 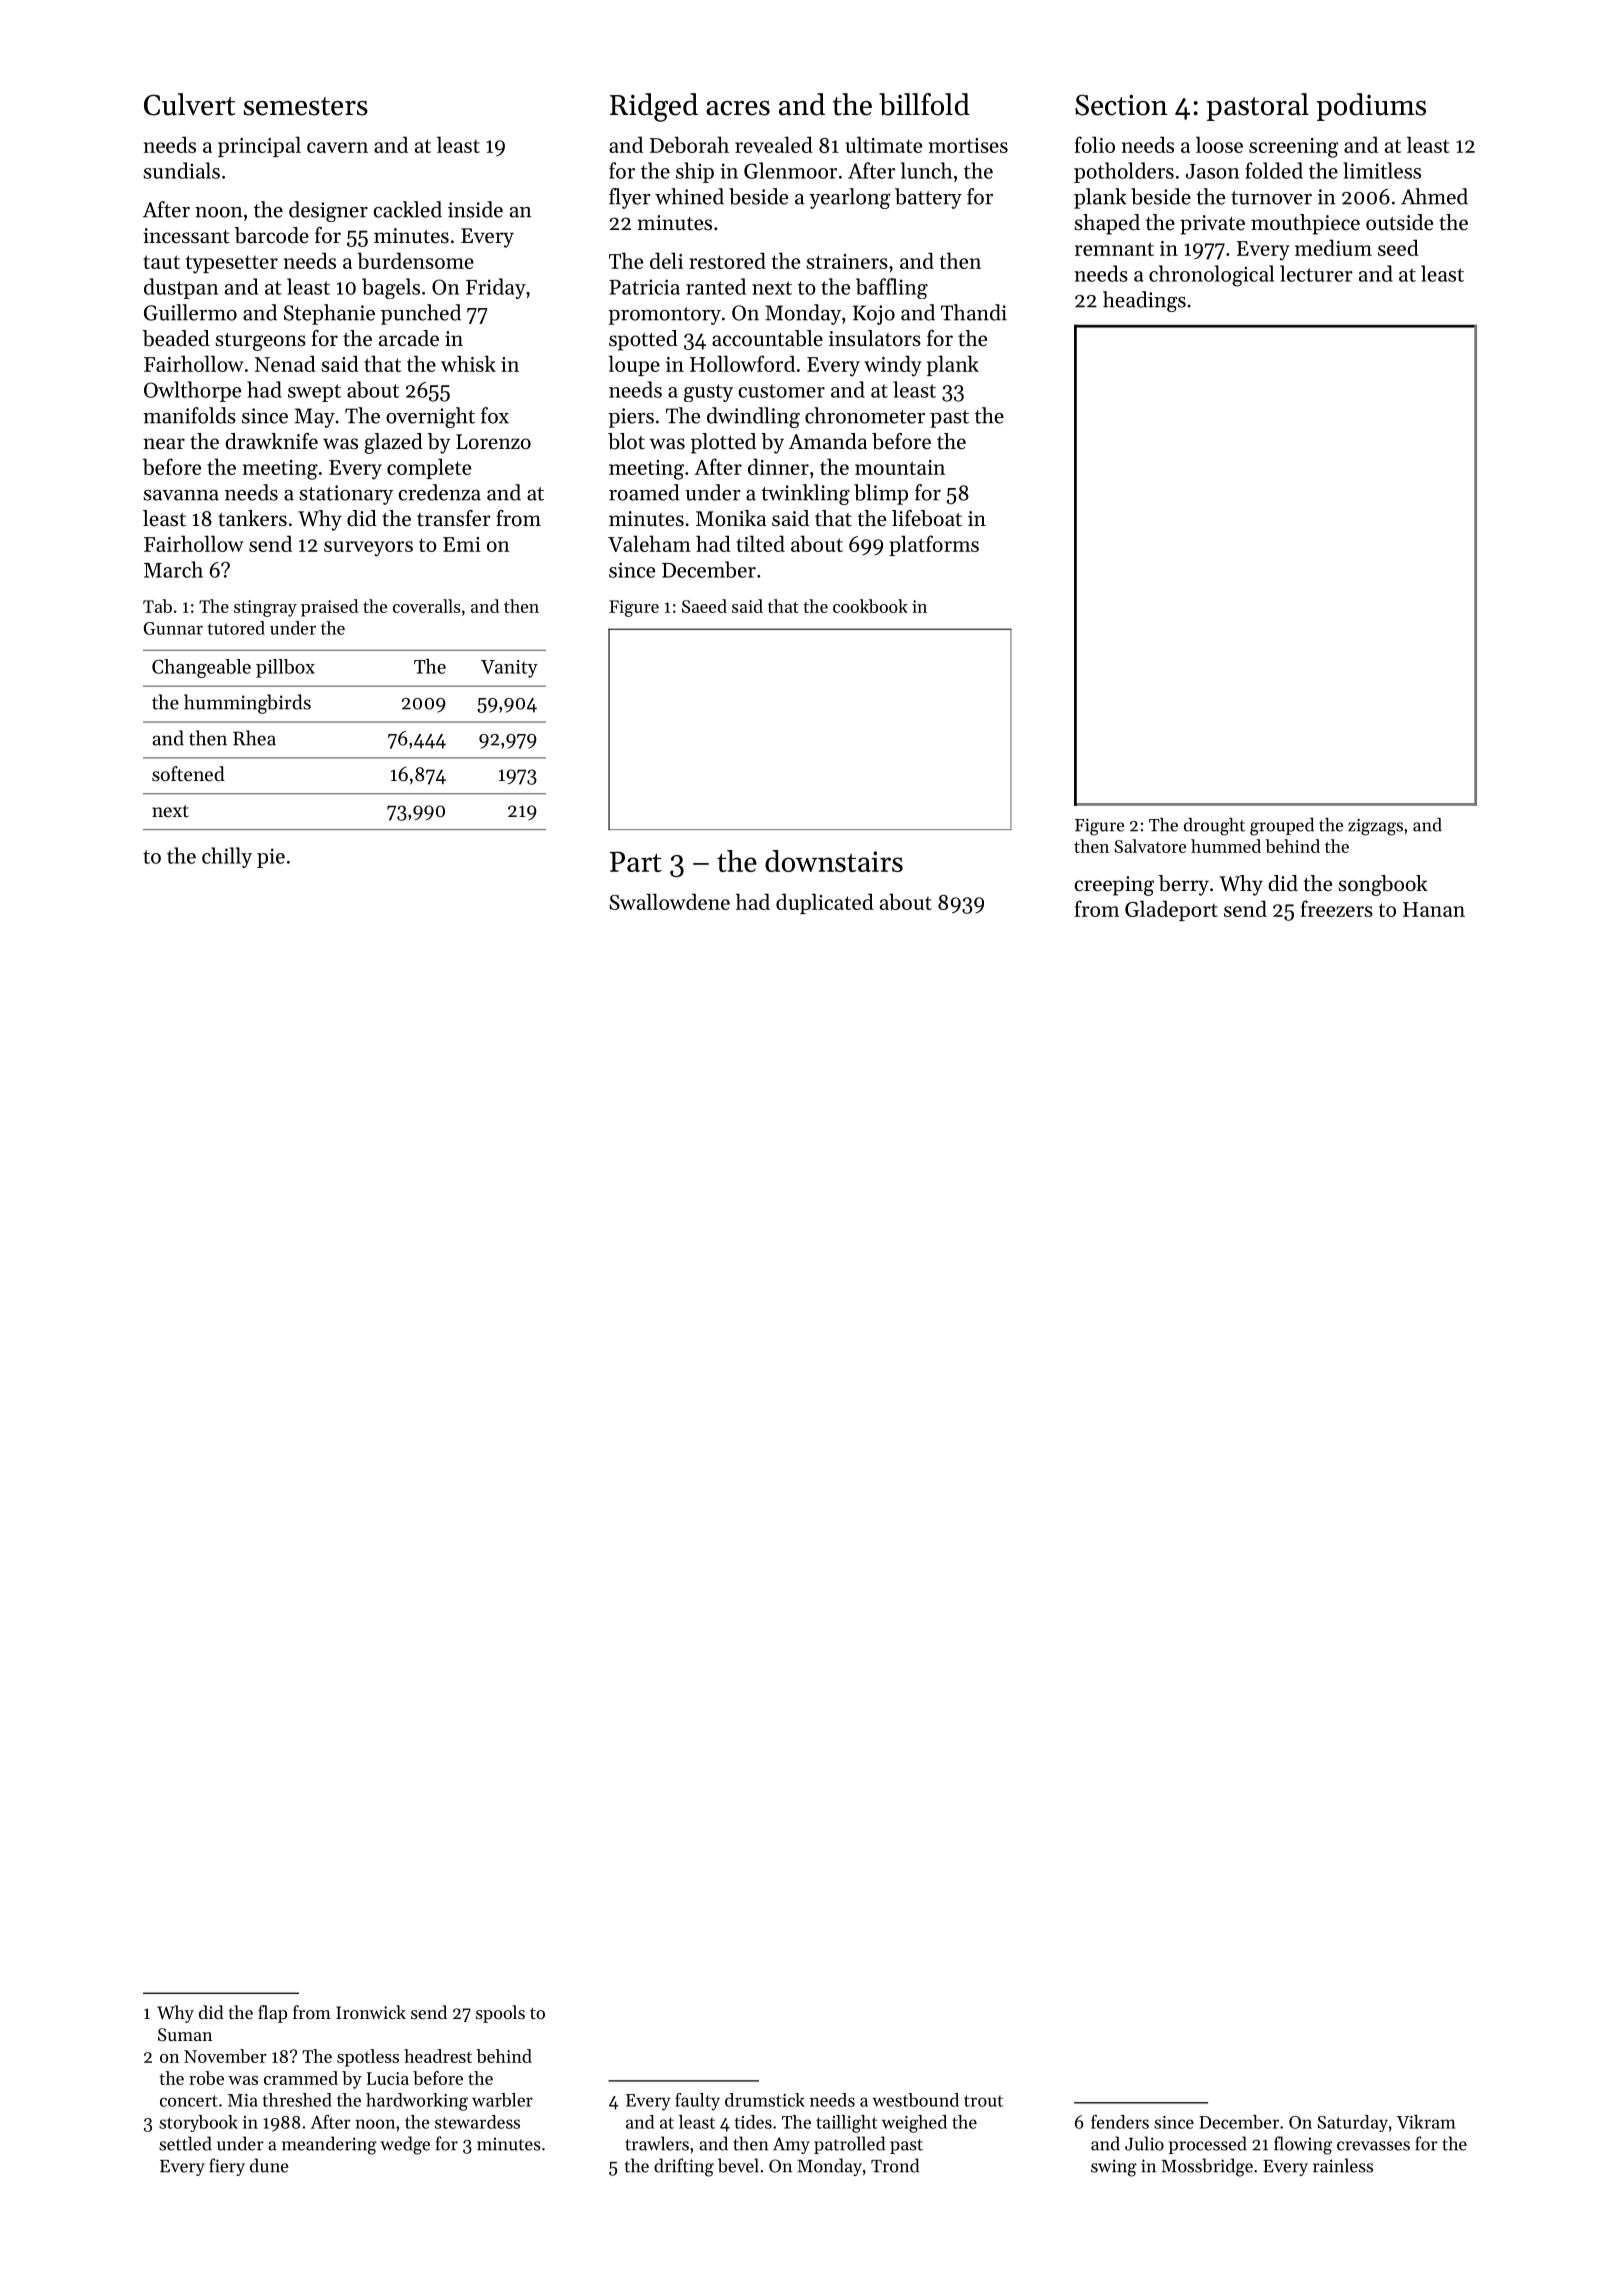 What do you see at coordinates (1434, 909) in the page?
I see `Hanan` at bounding box center [1434, 909].
